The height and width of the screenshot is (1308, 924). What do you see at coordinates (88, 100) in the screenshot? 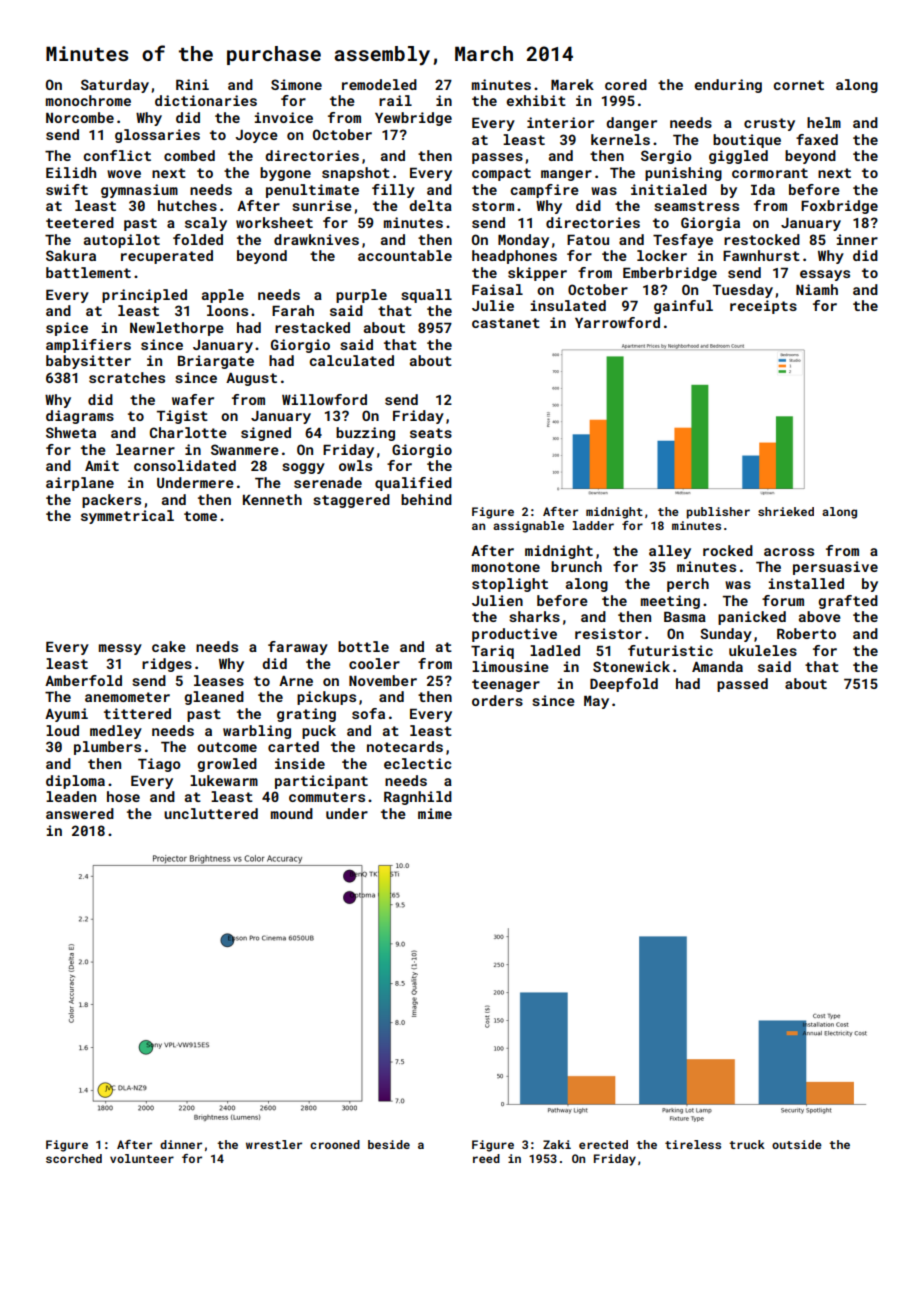
I see `monochrome` at bounding box center [88, 100].
